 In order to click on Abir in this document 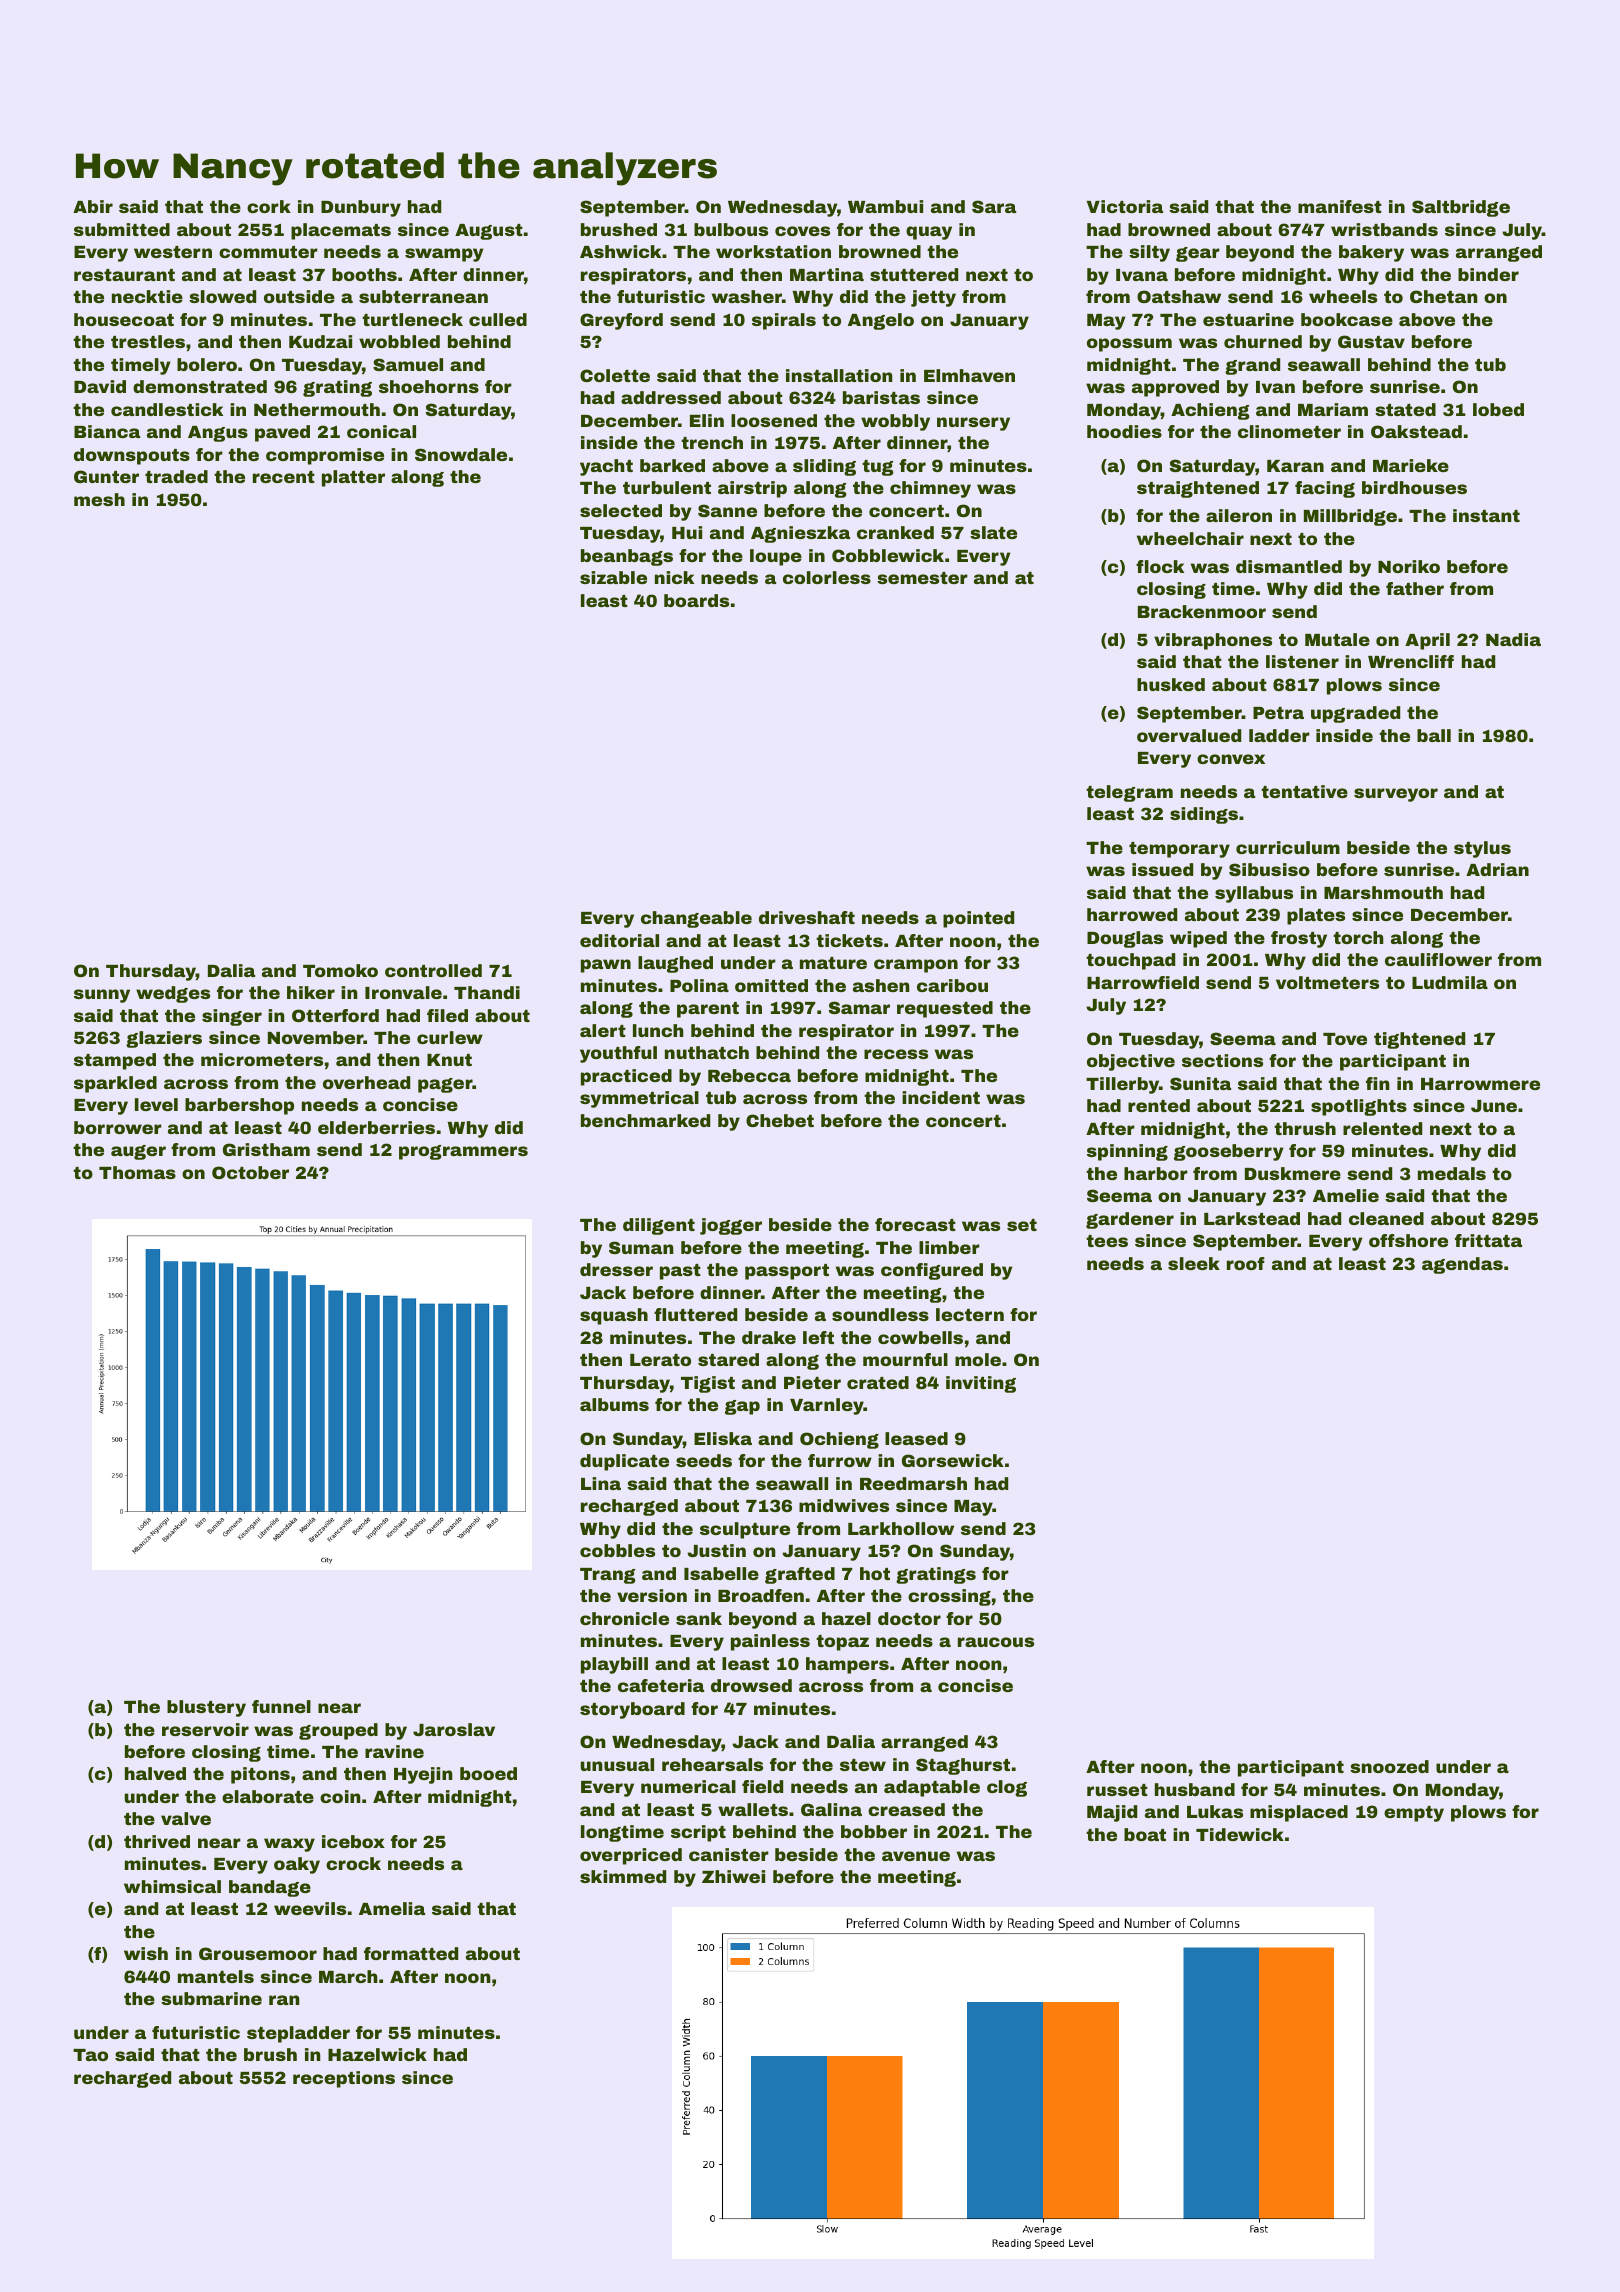, I will do `click(93, 206)`.
